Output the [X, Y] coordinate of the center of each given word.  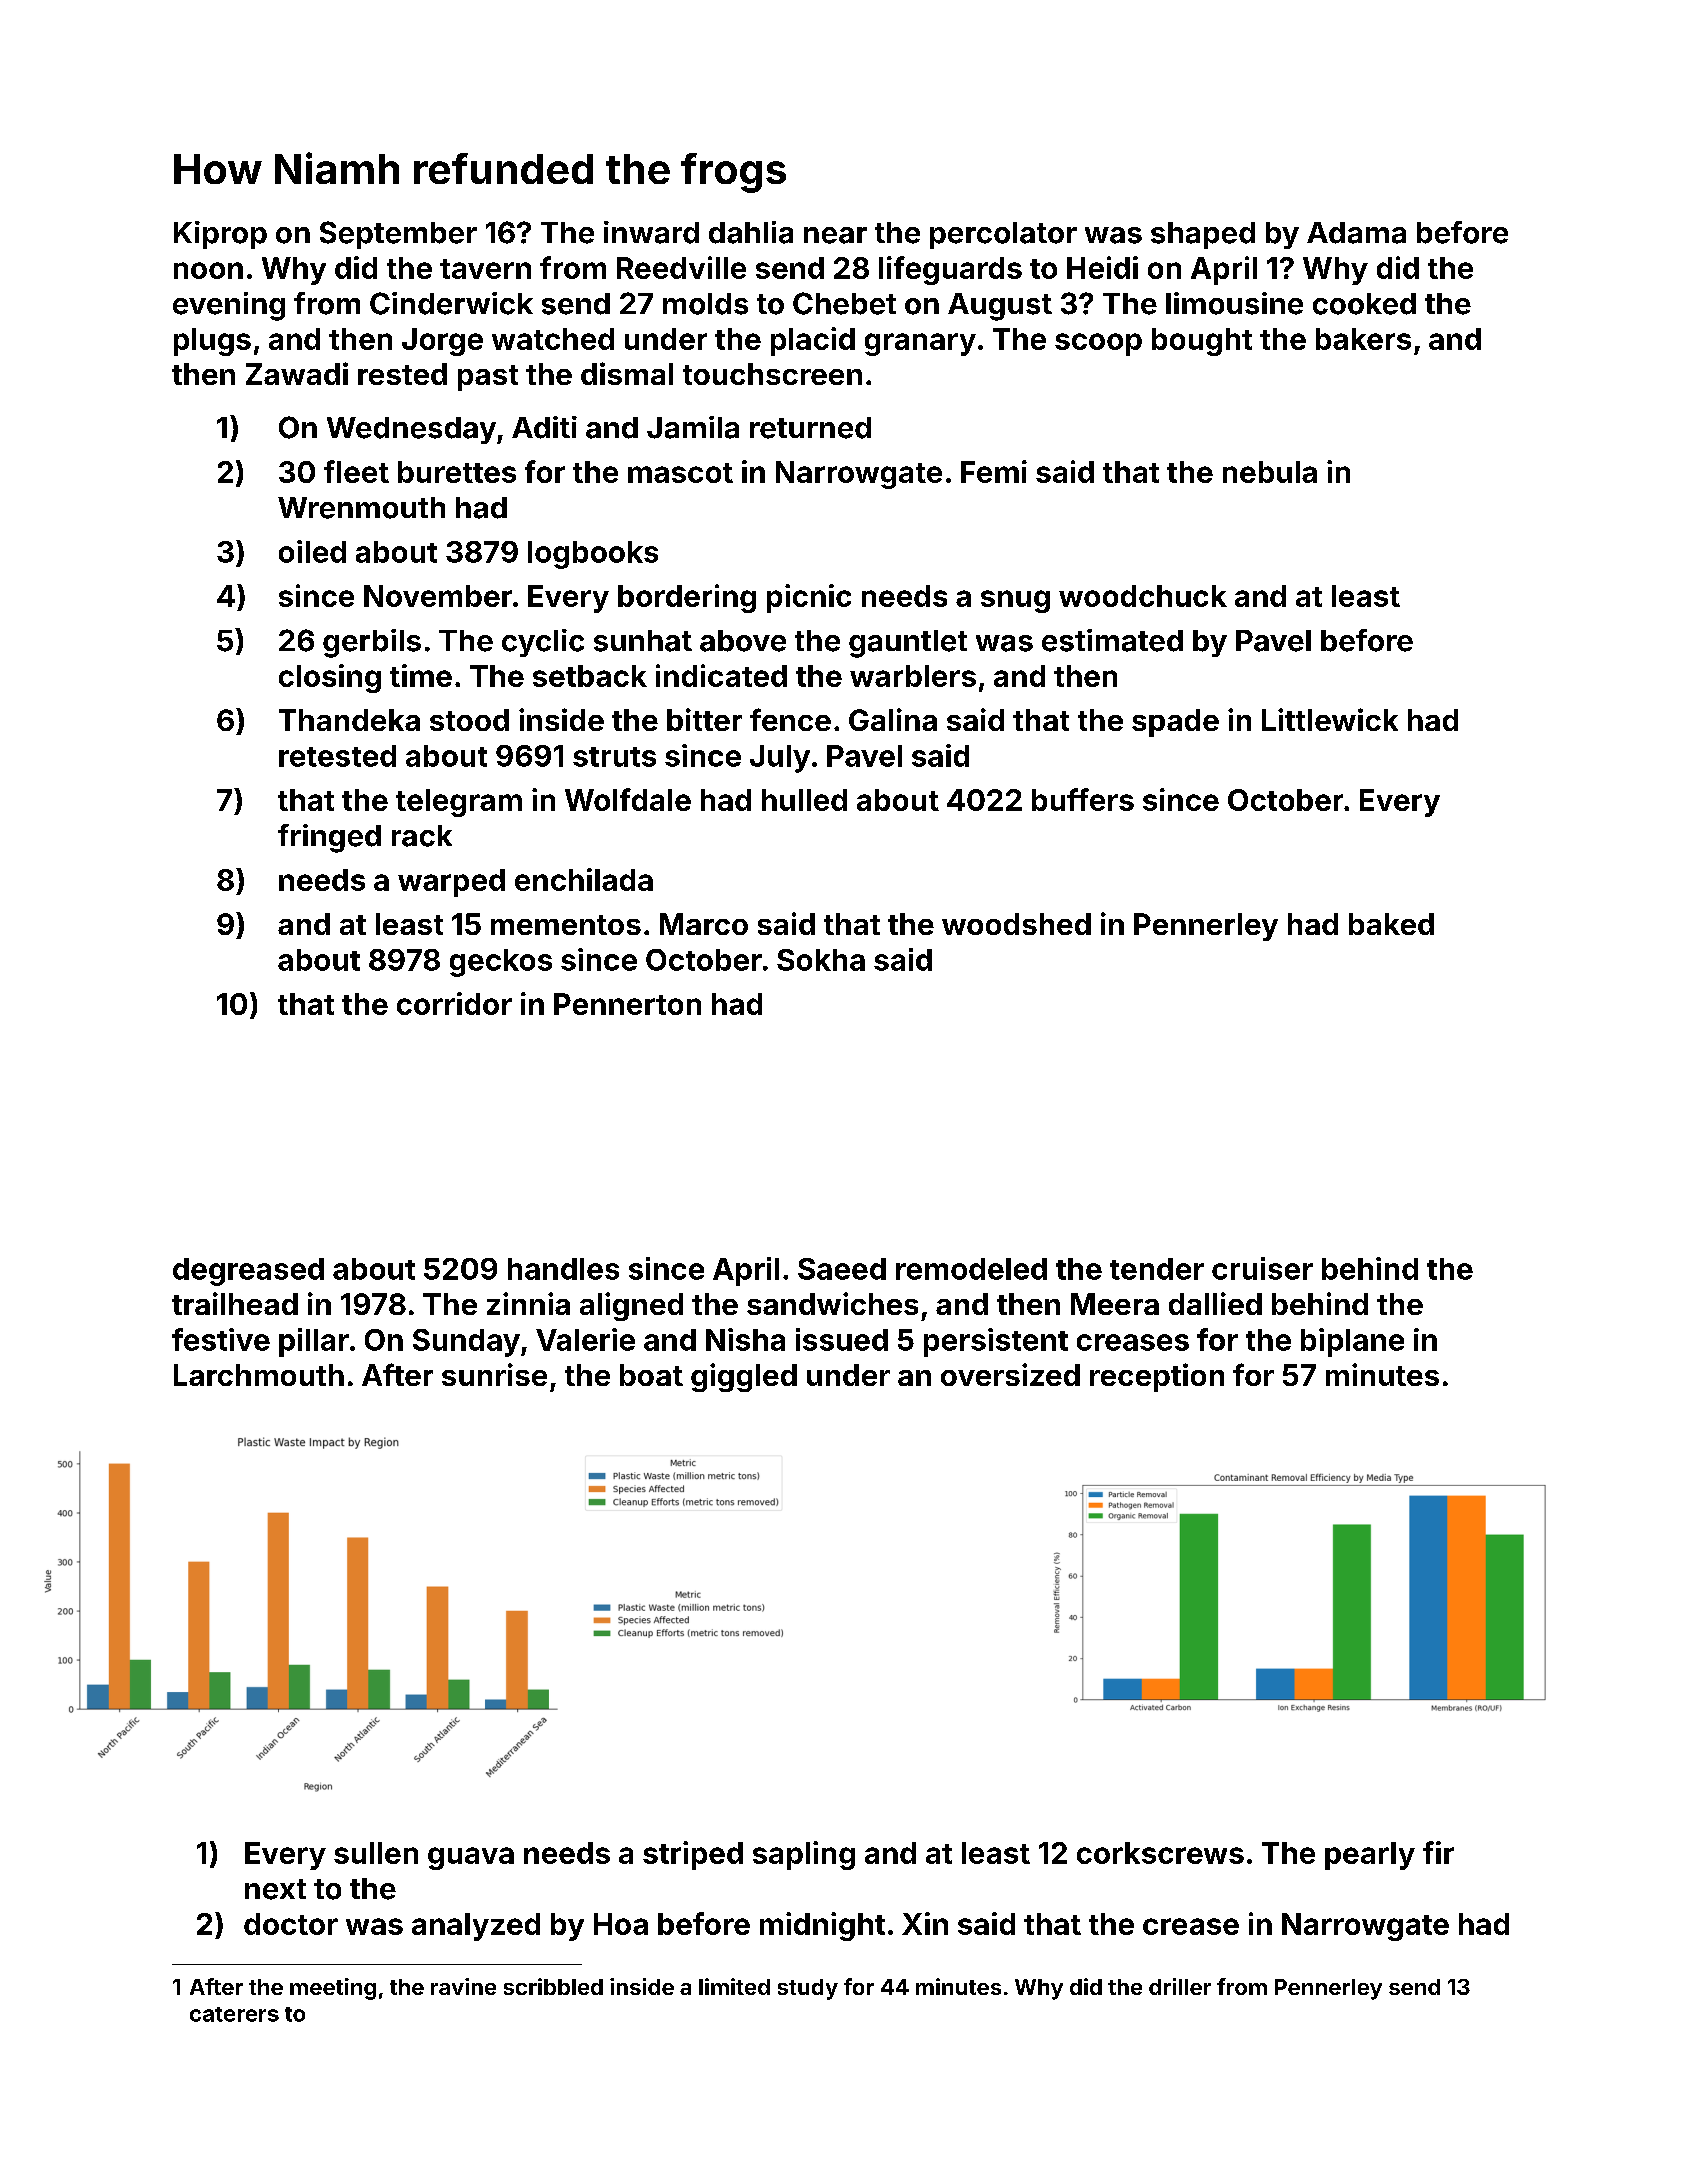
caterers [234, 2014]
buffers [1083, 799]
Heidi [1102, 267]
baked [1391, 924]
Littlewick [1330, 719]
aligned [631, 1306]
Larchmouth [259, 1375]
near [835, 235]
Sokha [821, 960]
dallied [1215, 1303]
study [808, 1989]
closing [330, 678]
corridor [454, 1003]
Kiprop [220, 235]
